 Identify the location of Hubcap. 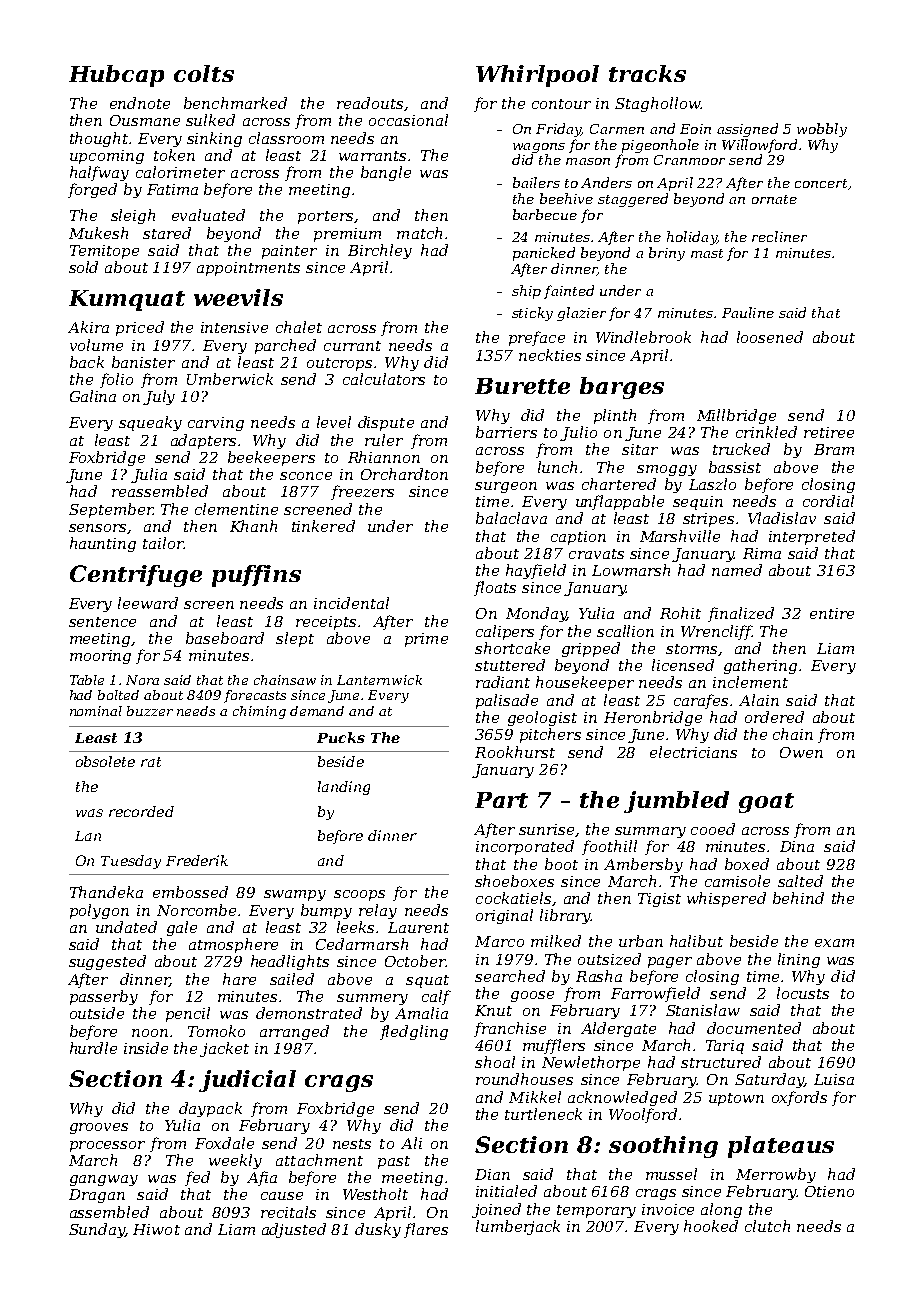
(116, 76).
